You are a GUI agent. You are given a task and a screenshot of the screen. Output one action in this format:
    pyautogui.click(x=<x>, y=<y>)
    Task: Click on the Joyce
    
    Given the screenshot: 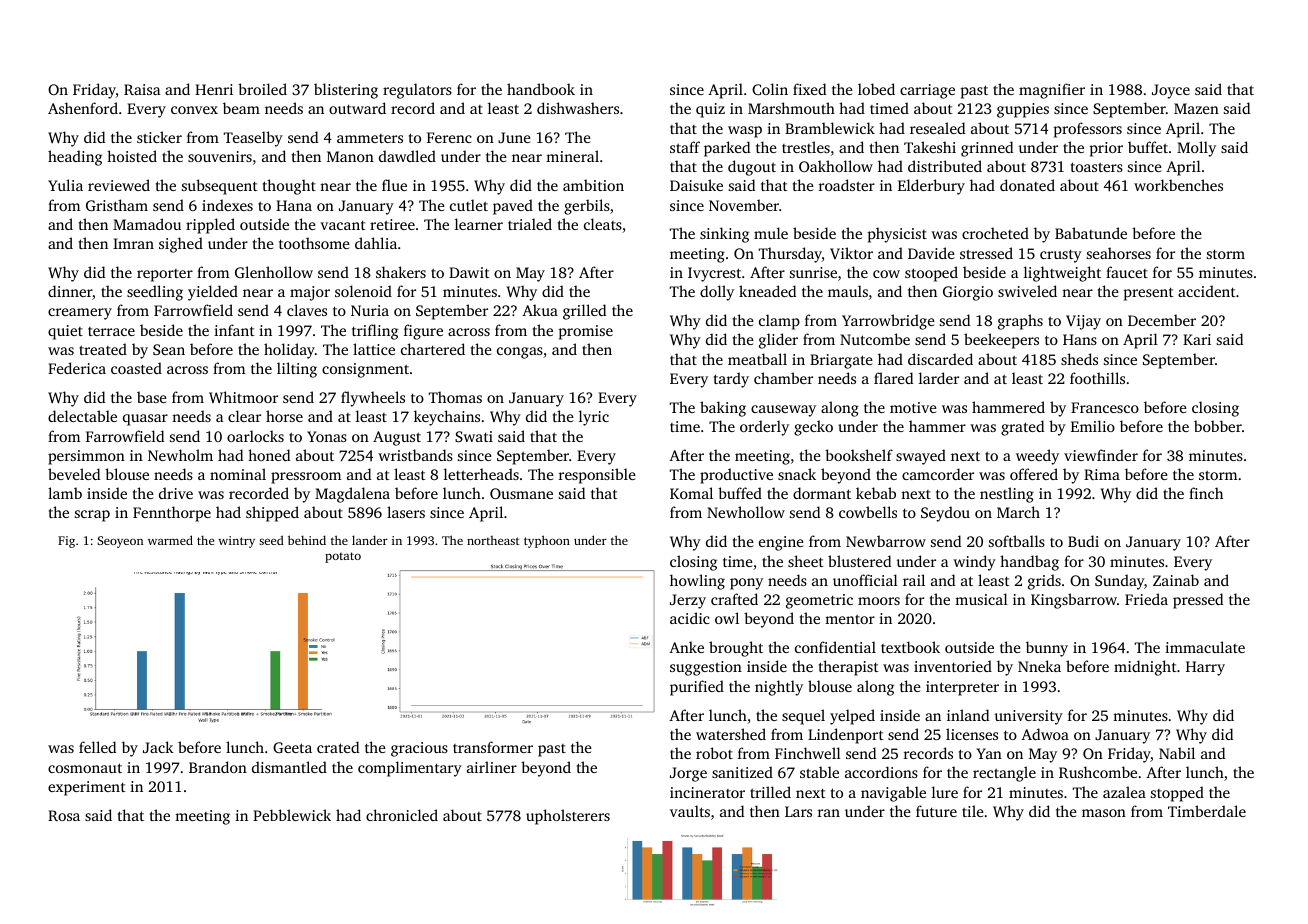 What is the action you would take?
    pyautogui.click(x=1171, y=91)
